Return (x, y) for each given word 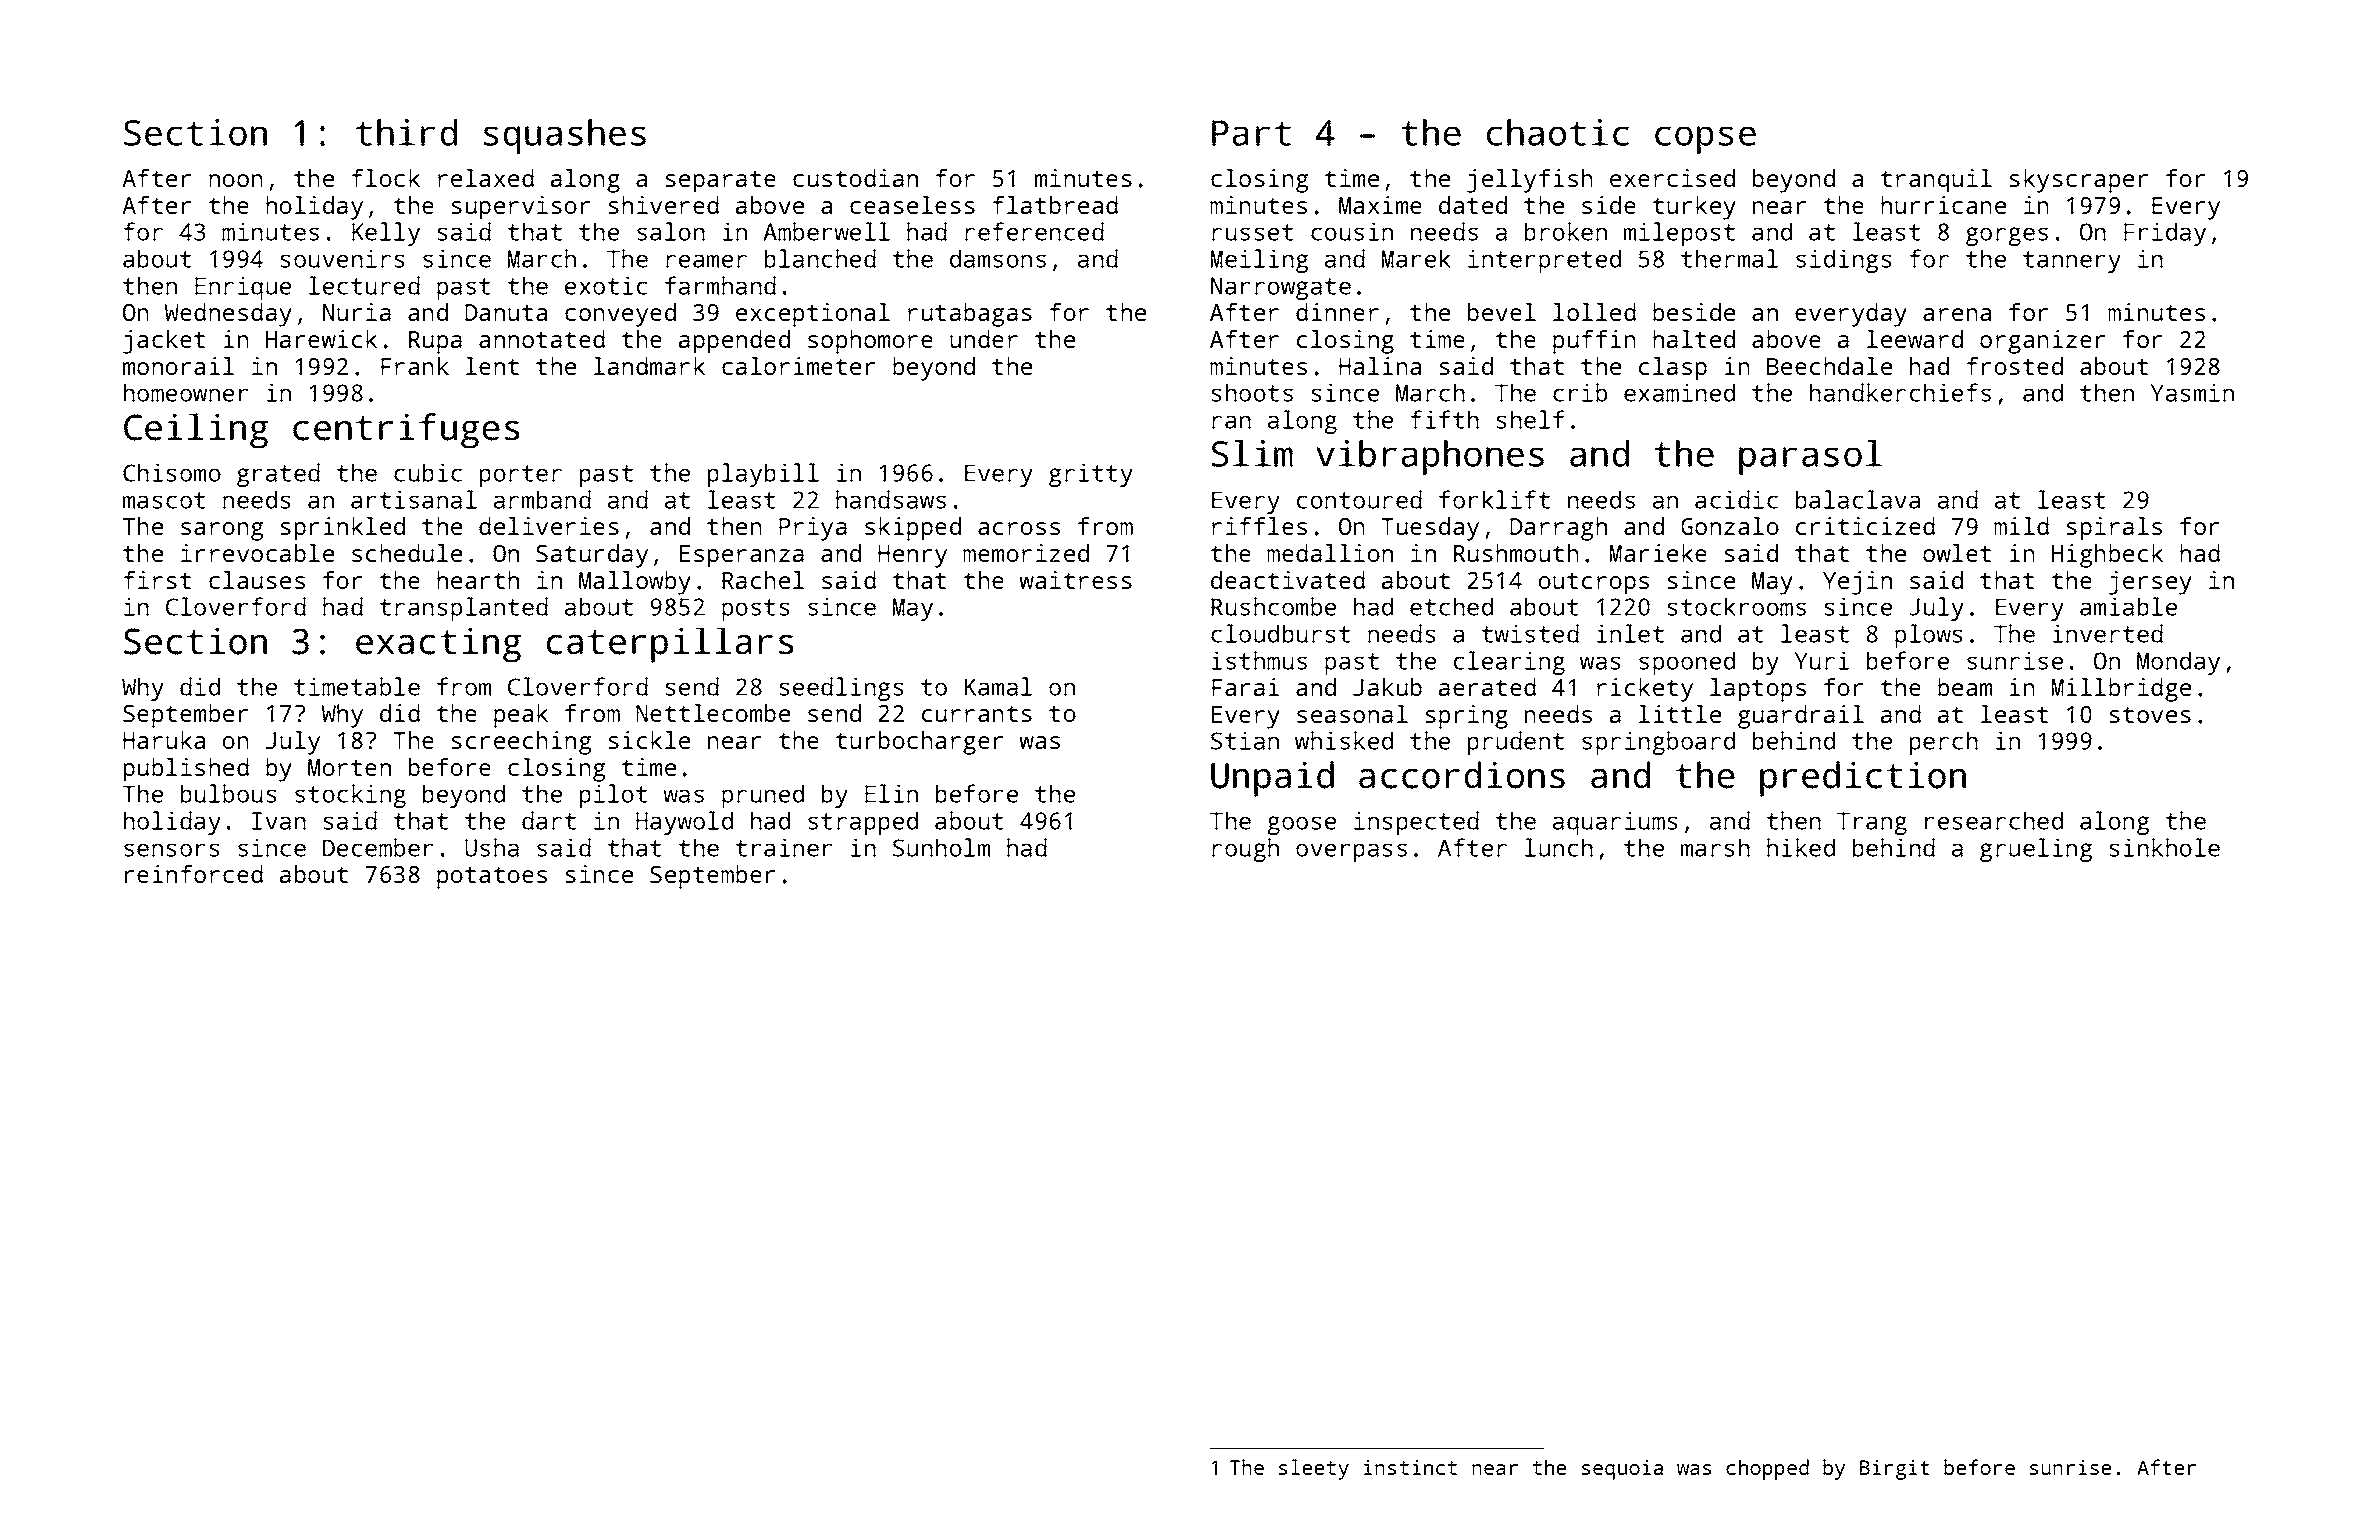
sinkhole (2165, 847)
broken (1566, 231)
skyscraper (2079, 181)
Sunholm (941, 847)
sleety (1314, 1469)
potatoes (492, 878)
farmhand (720, 285)
